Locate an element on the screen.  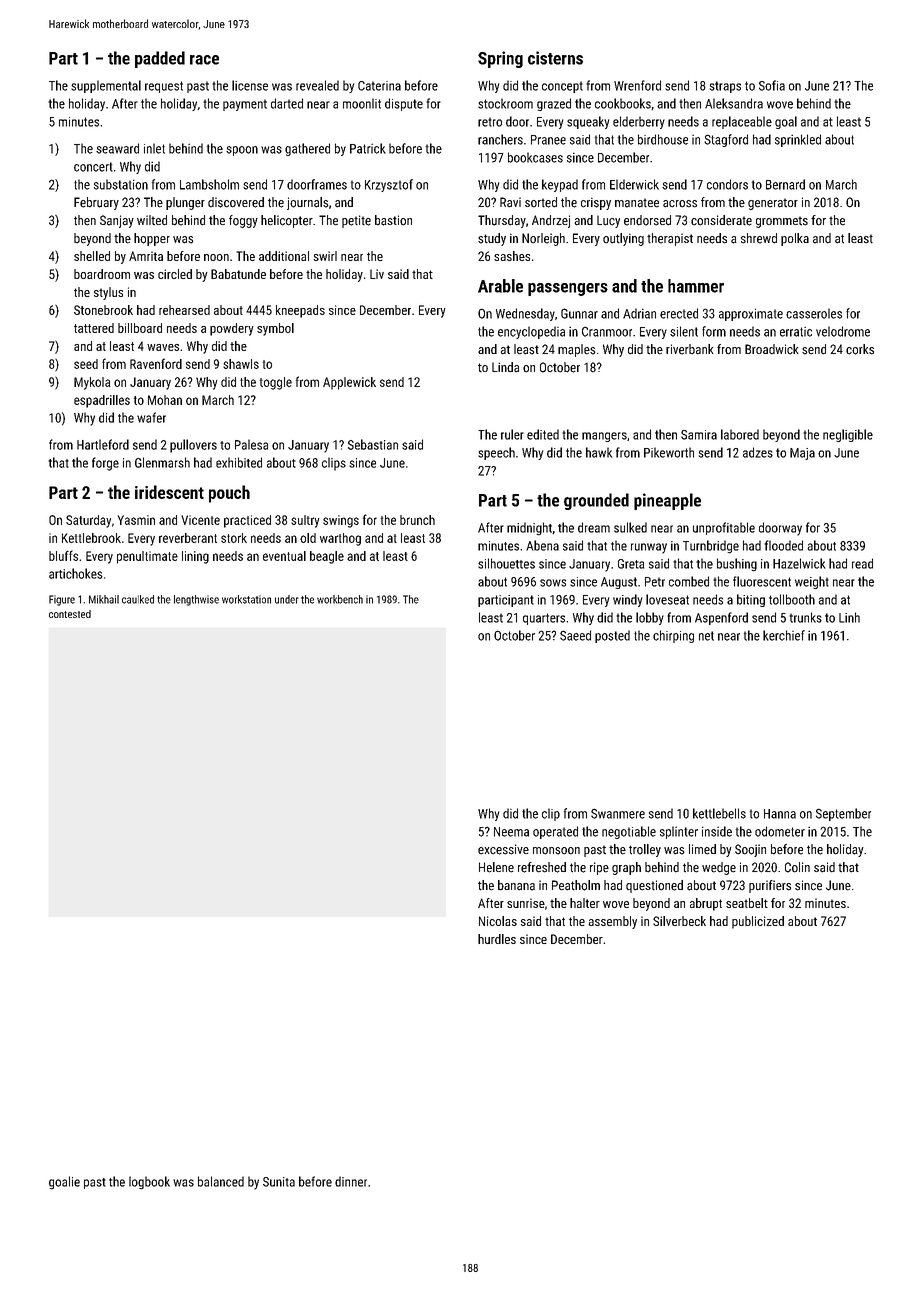
February is located at coordinates (96, 203).
